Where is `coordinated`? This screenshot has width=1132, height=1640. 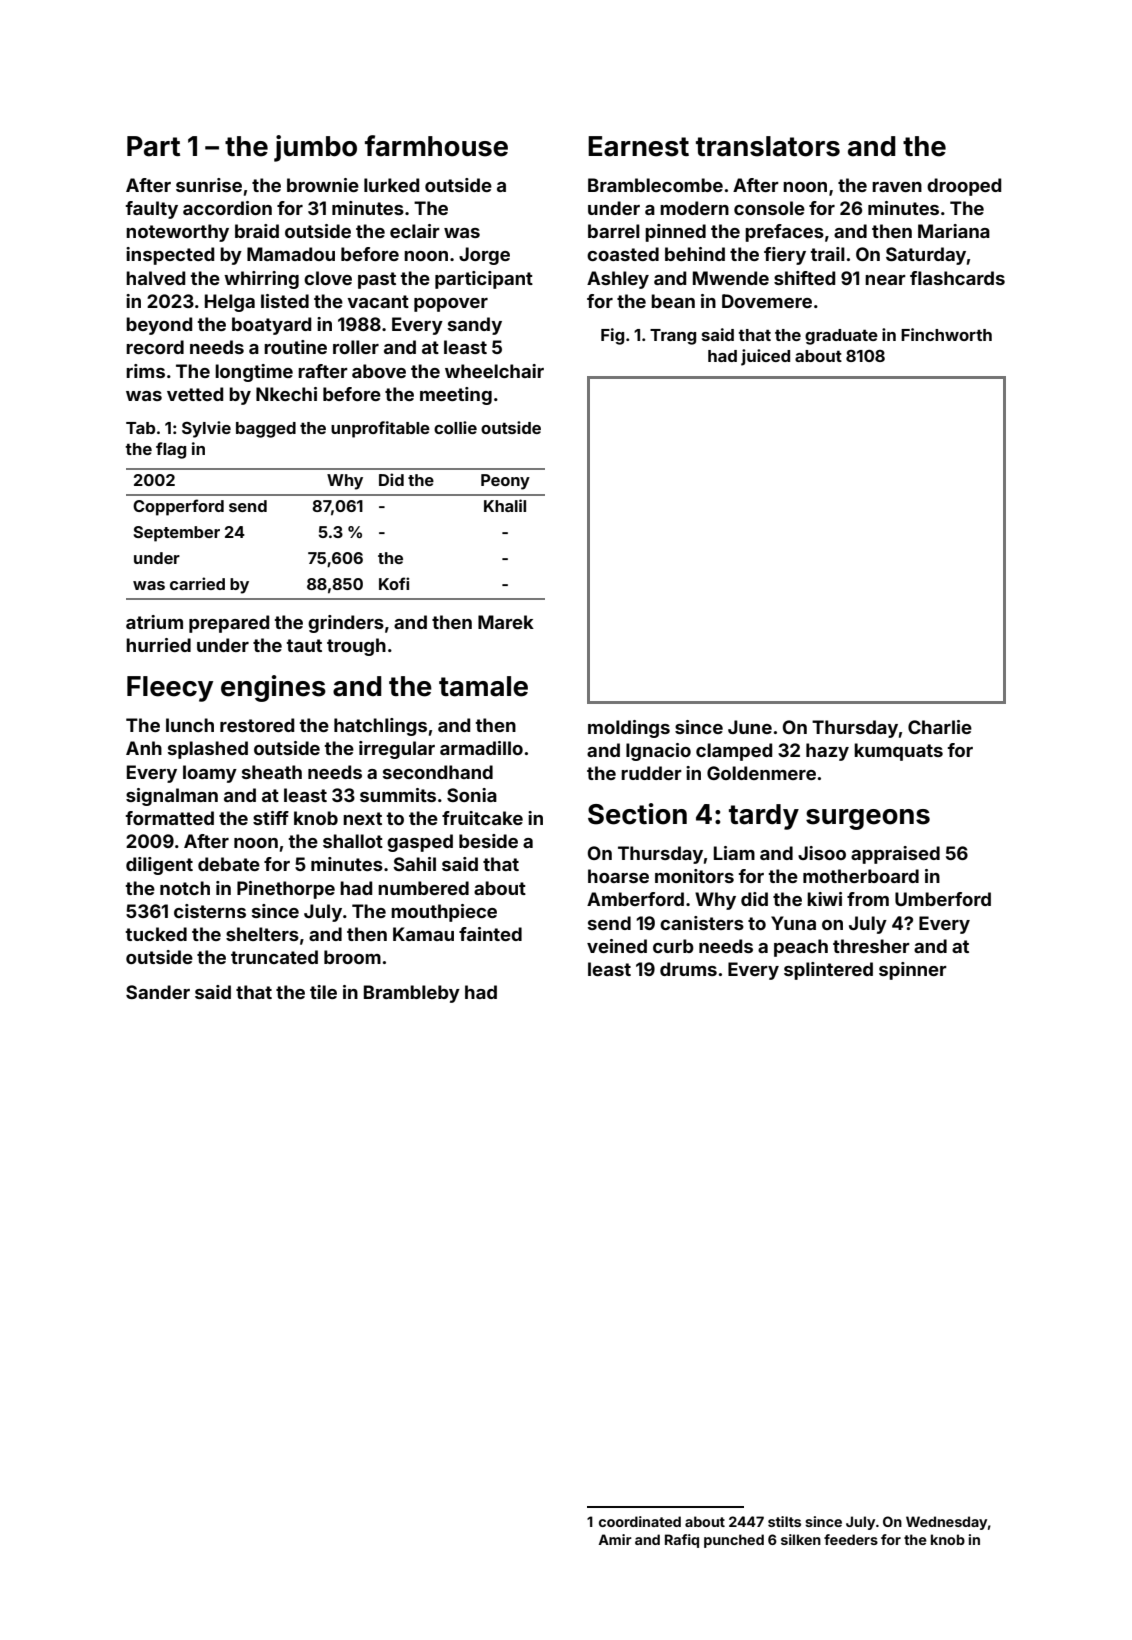 coordinated is located at coordinates (640, 1521).
